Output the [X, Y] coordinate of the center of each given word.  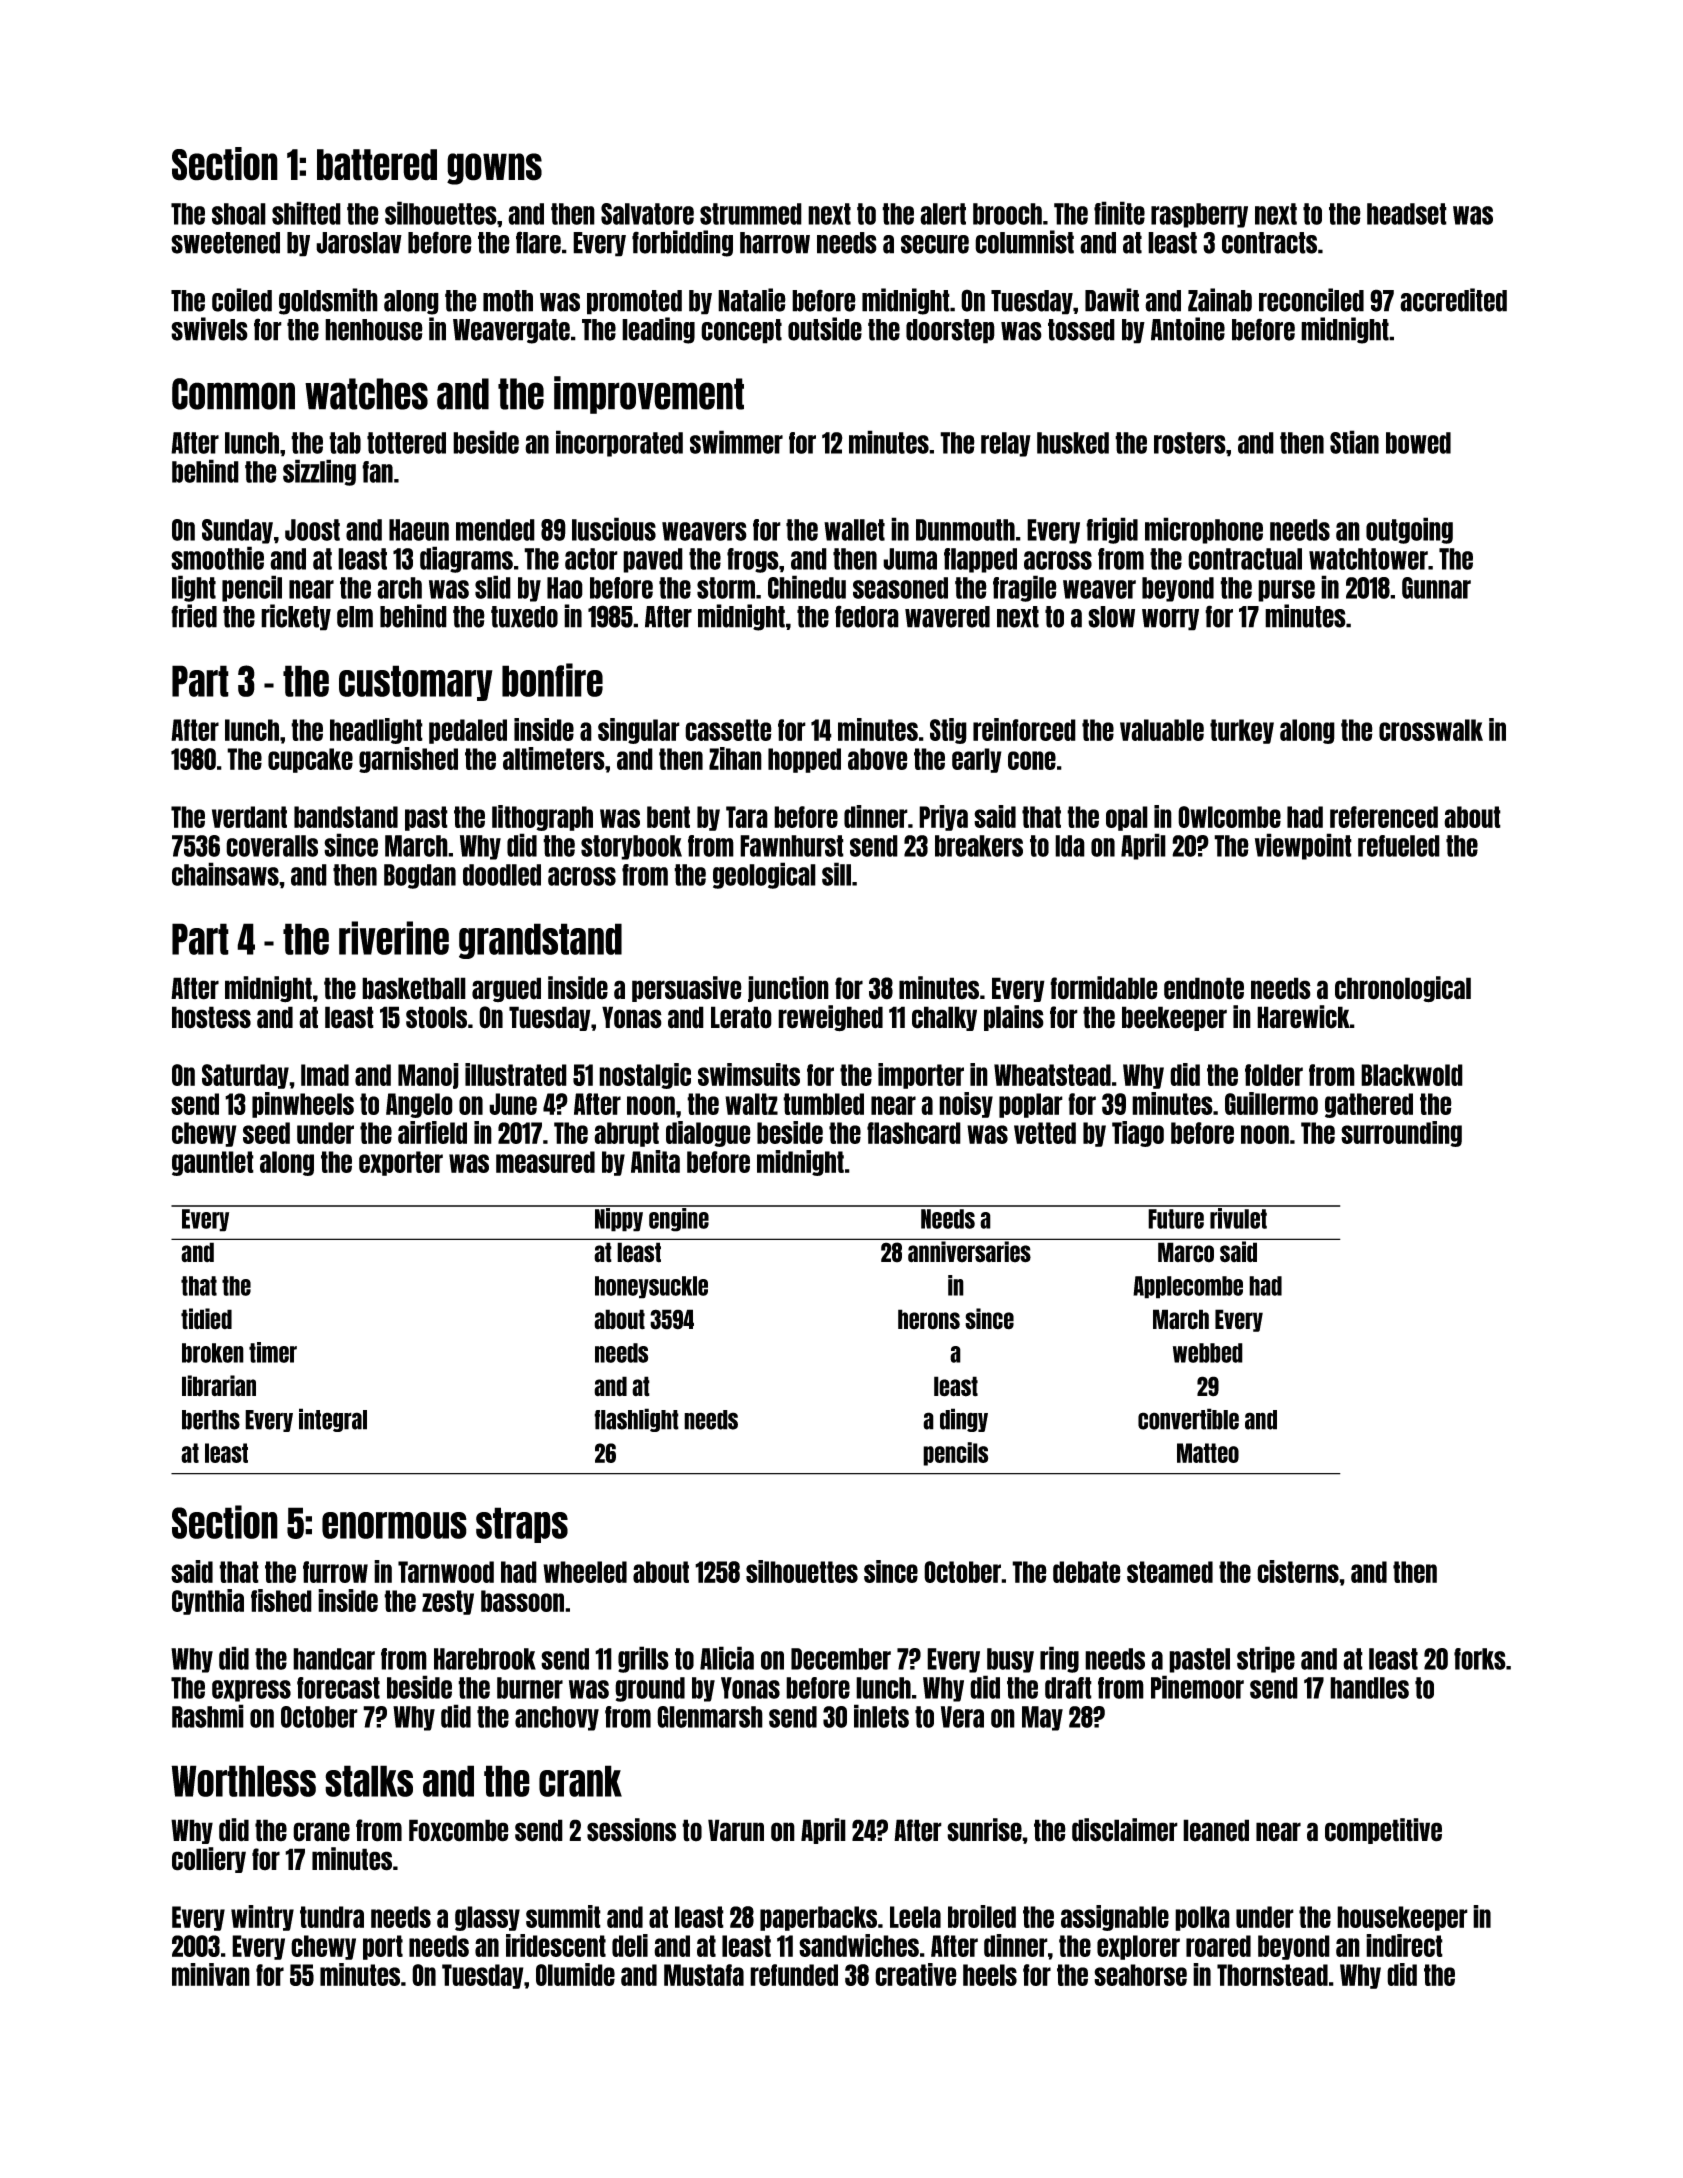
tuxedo [524, 617]
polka [1202, 1918]
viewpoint [1303, 846]
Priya [943, 818]
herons [929, 1319]
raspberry [1199, 215]
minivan [211, 1974]
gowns [494, 169]
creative [916, 1974]
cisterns [1298, 1571]
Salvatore [647, 214]
